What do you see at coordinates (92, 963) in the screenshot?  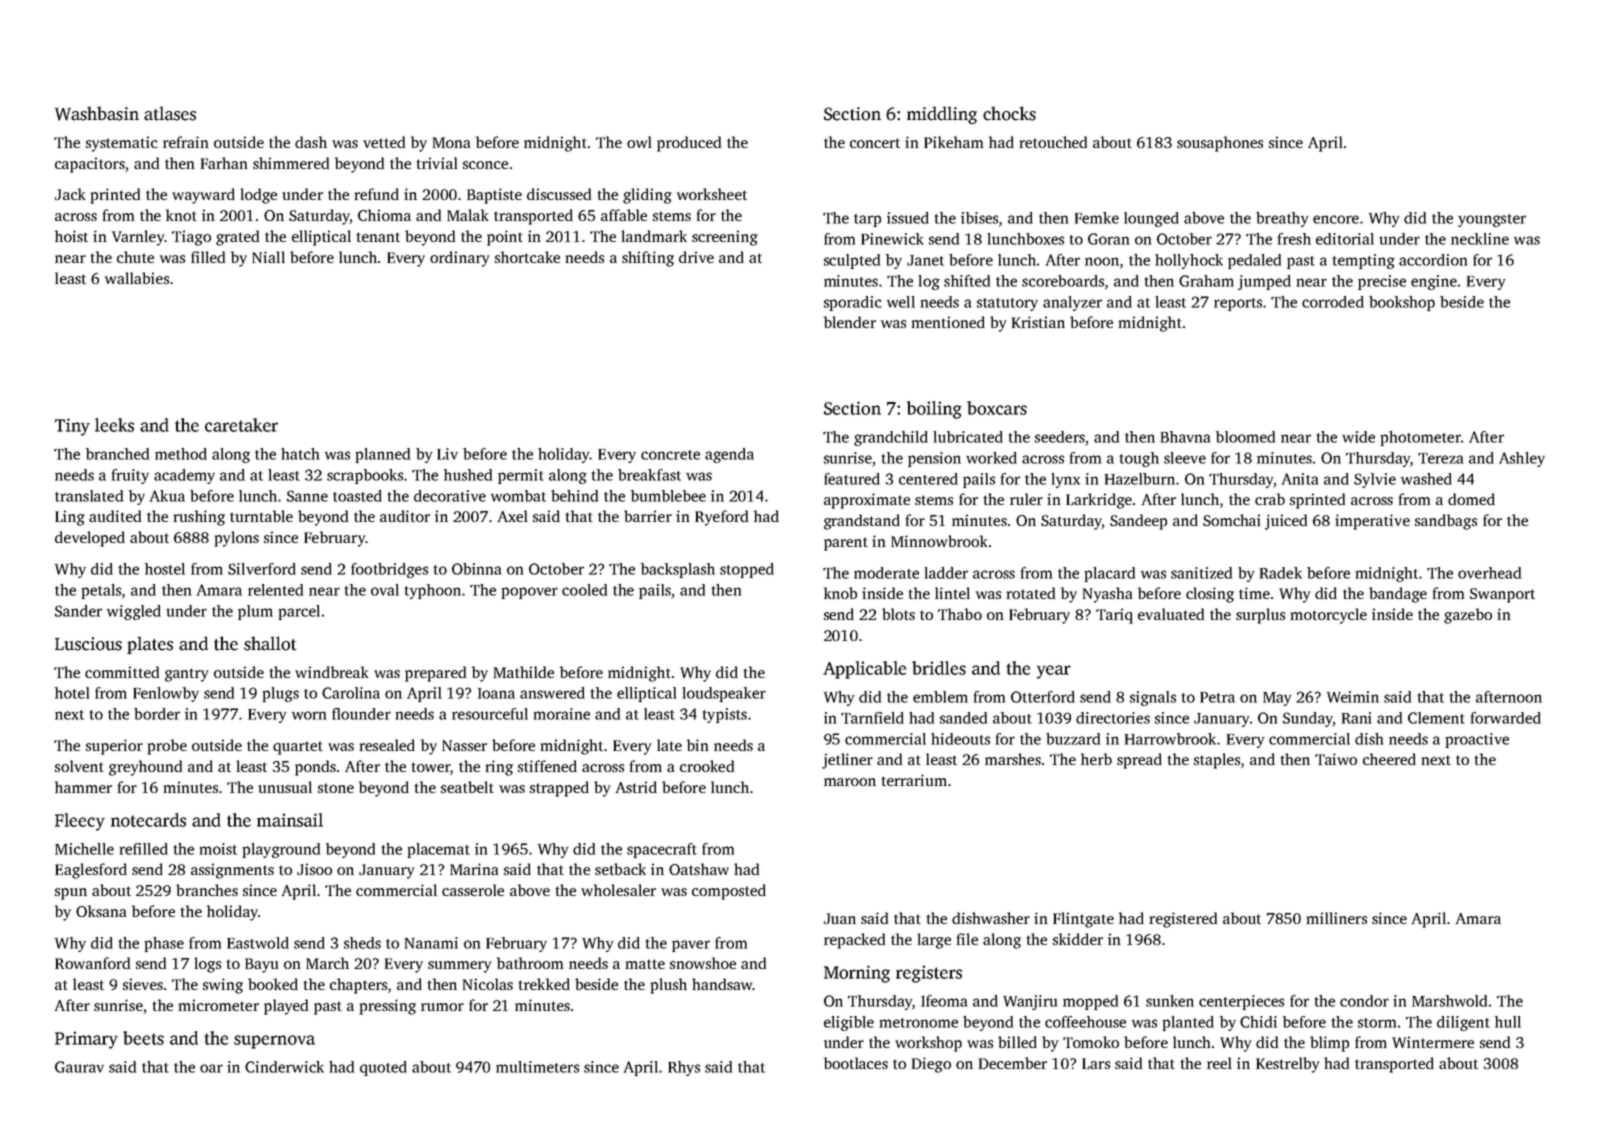 I see `Rowanford` at bounding box center [92, 963].
